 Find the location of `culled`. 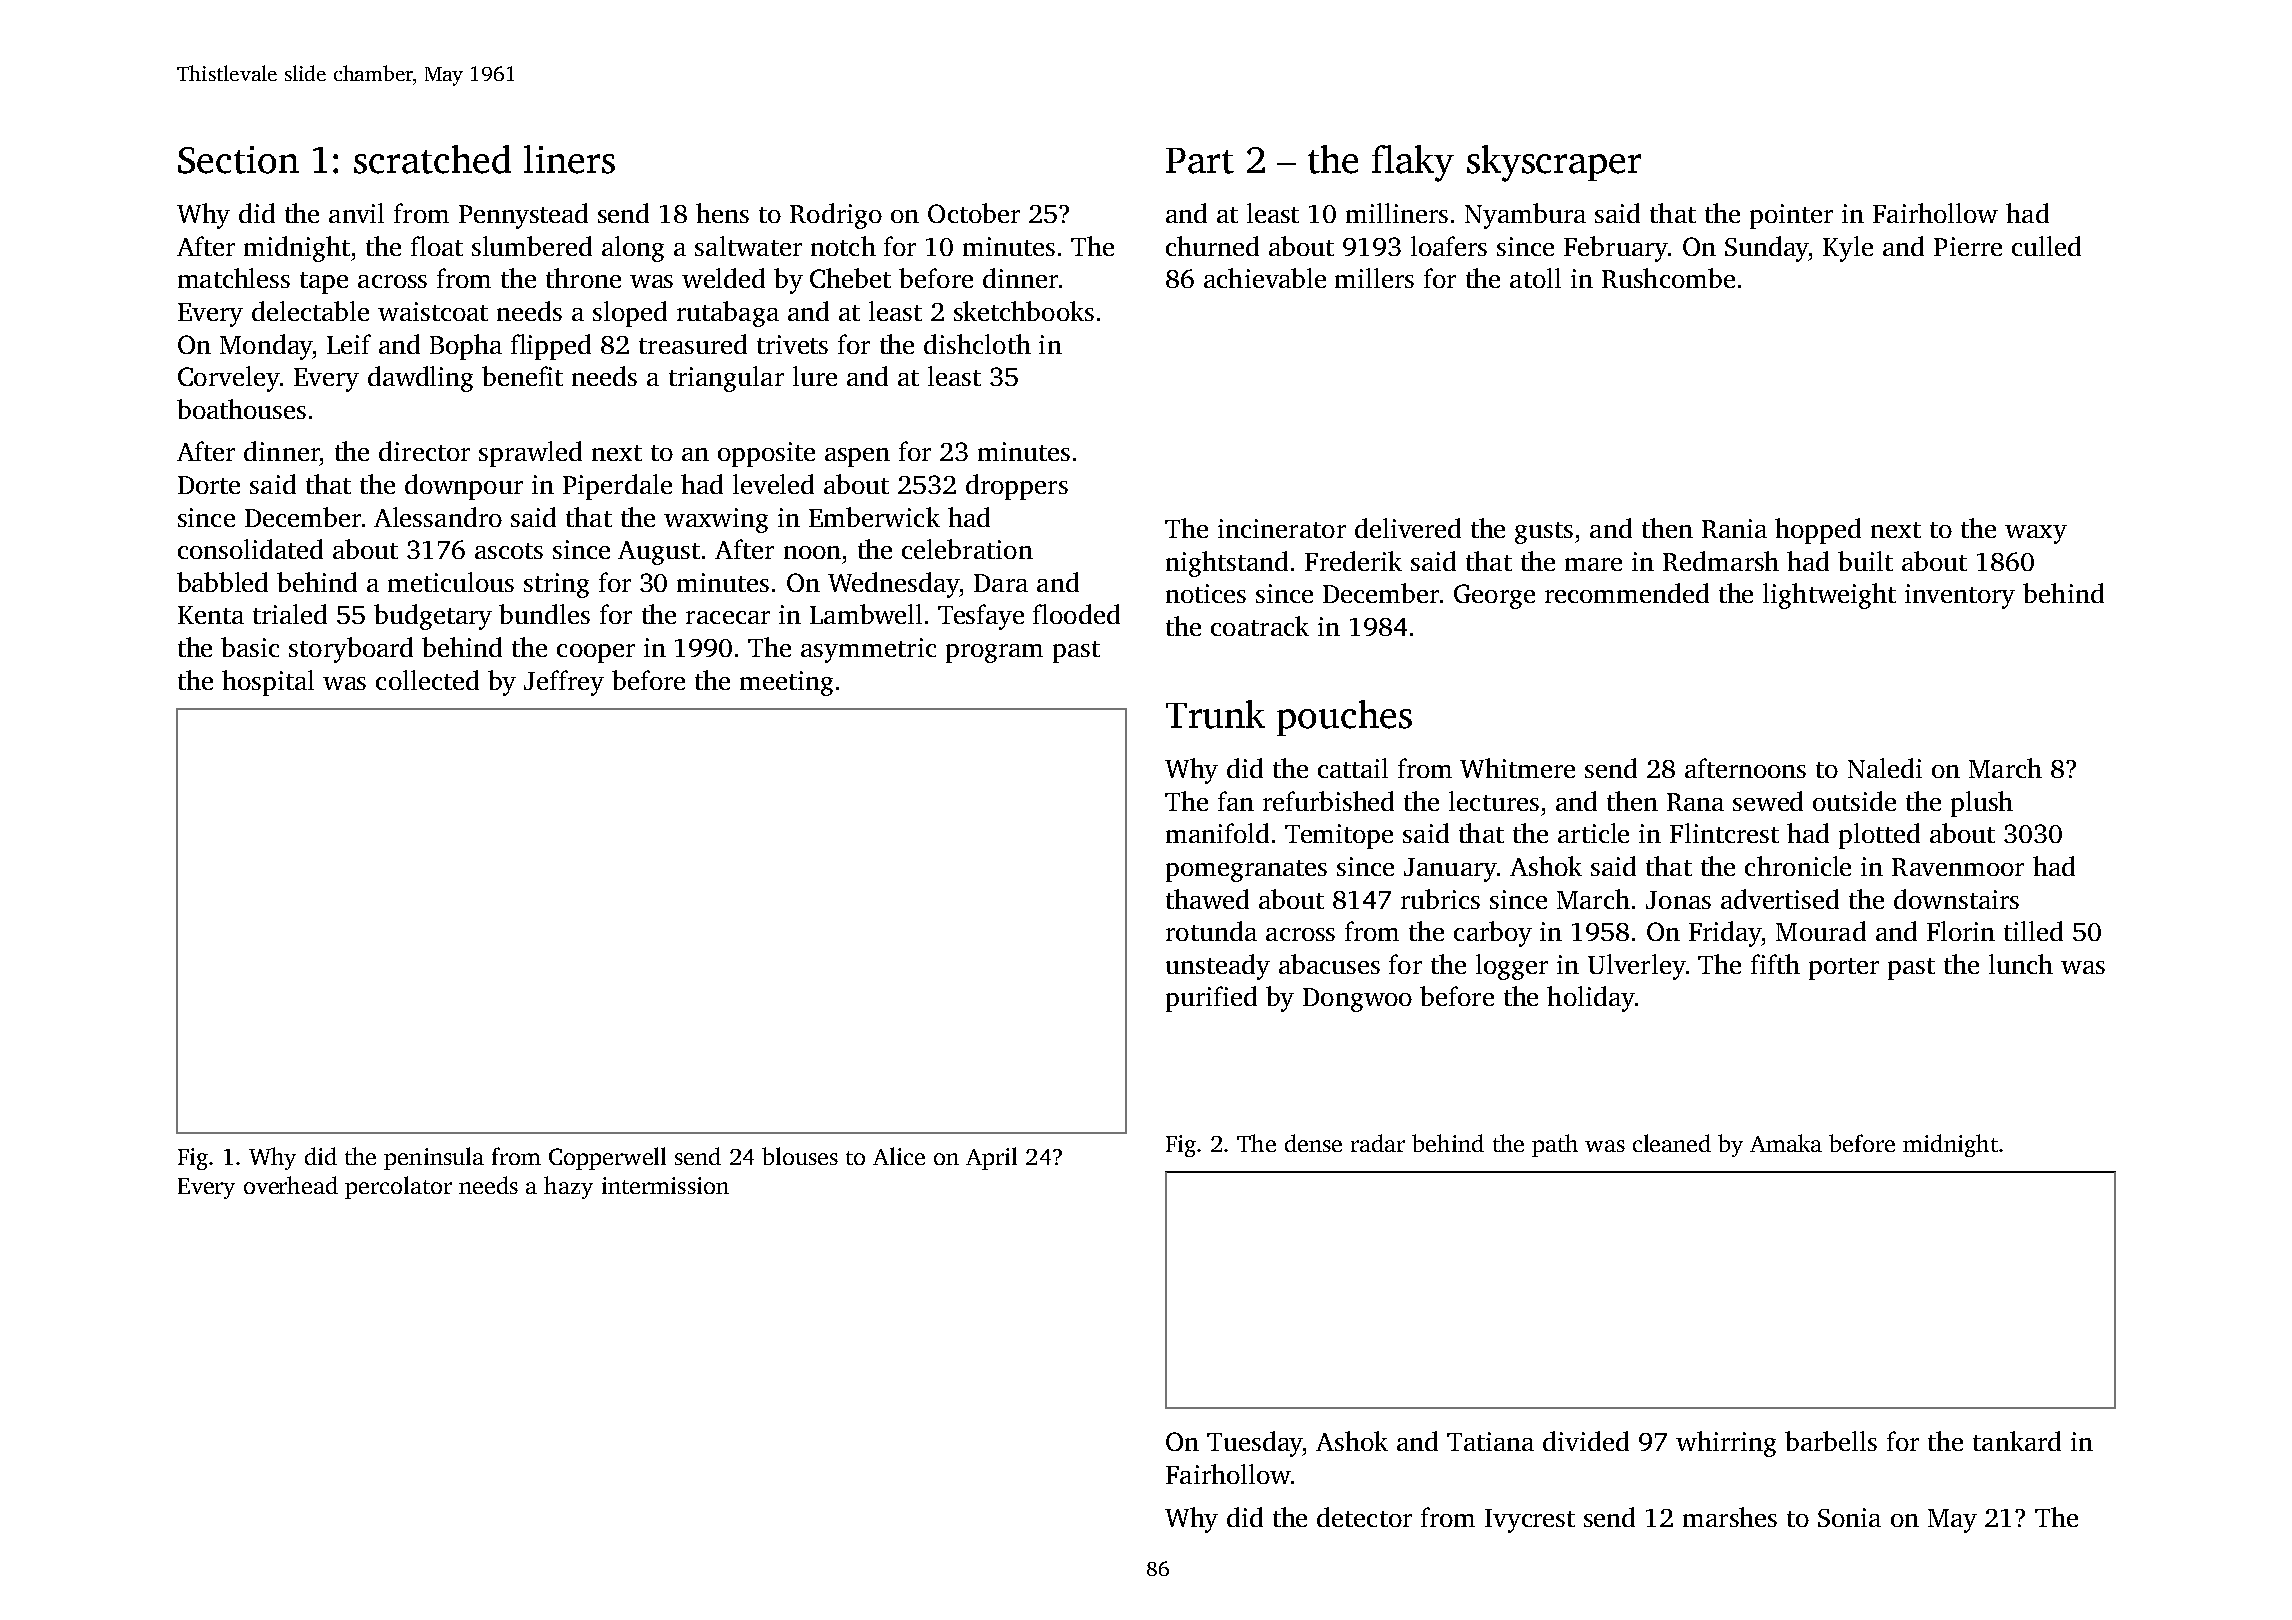

culled is located at coordinates (2046, 246).
